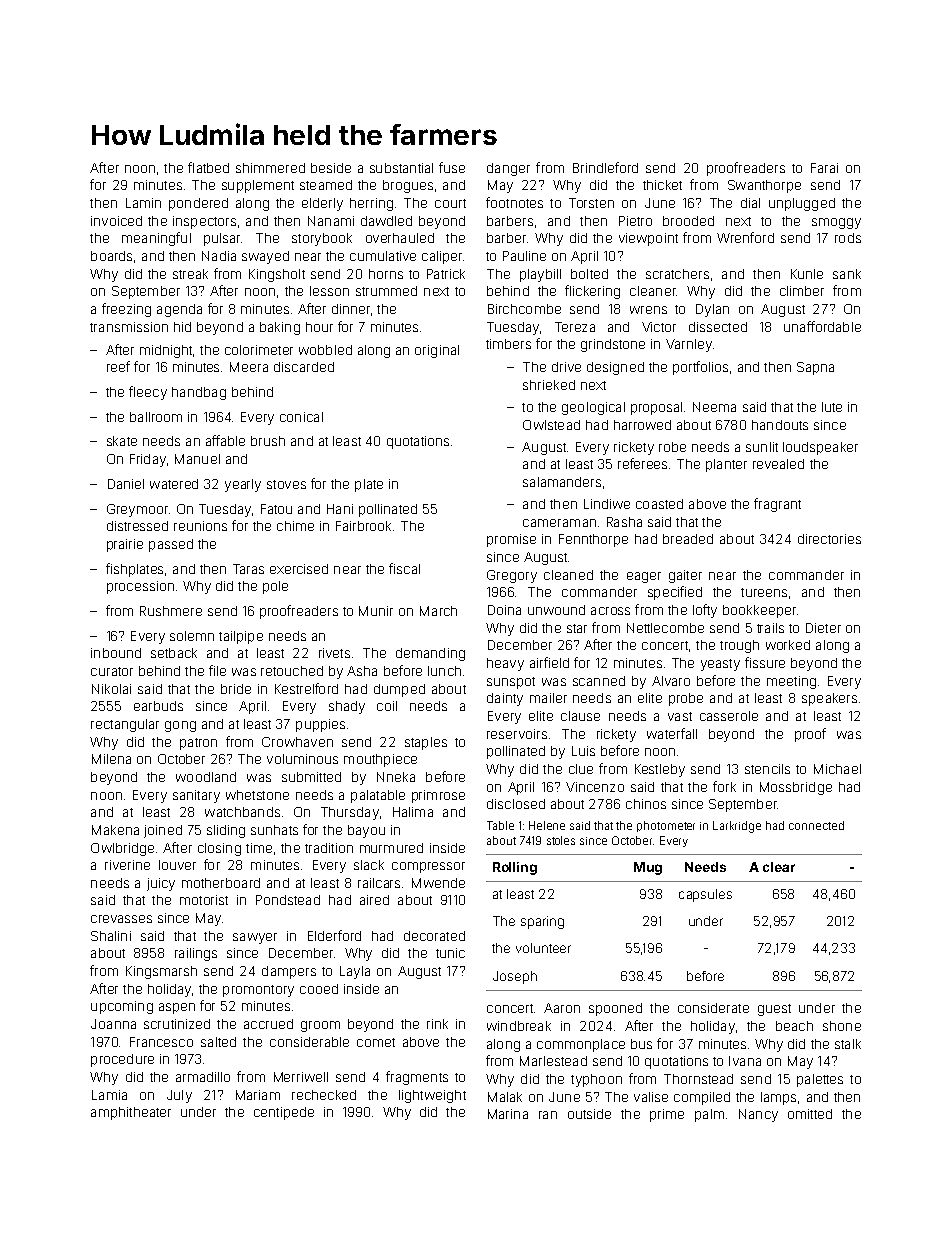 This screenshot has width=952, height=1233. I want to click on juicy, so click(161, 884).
